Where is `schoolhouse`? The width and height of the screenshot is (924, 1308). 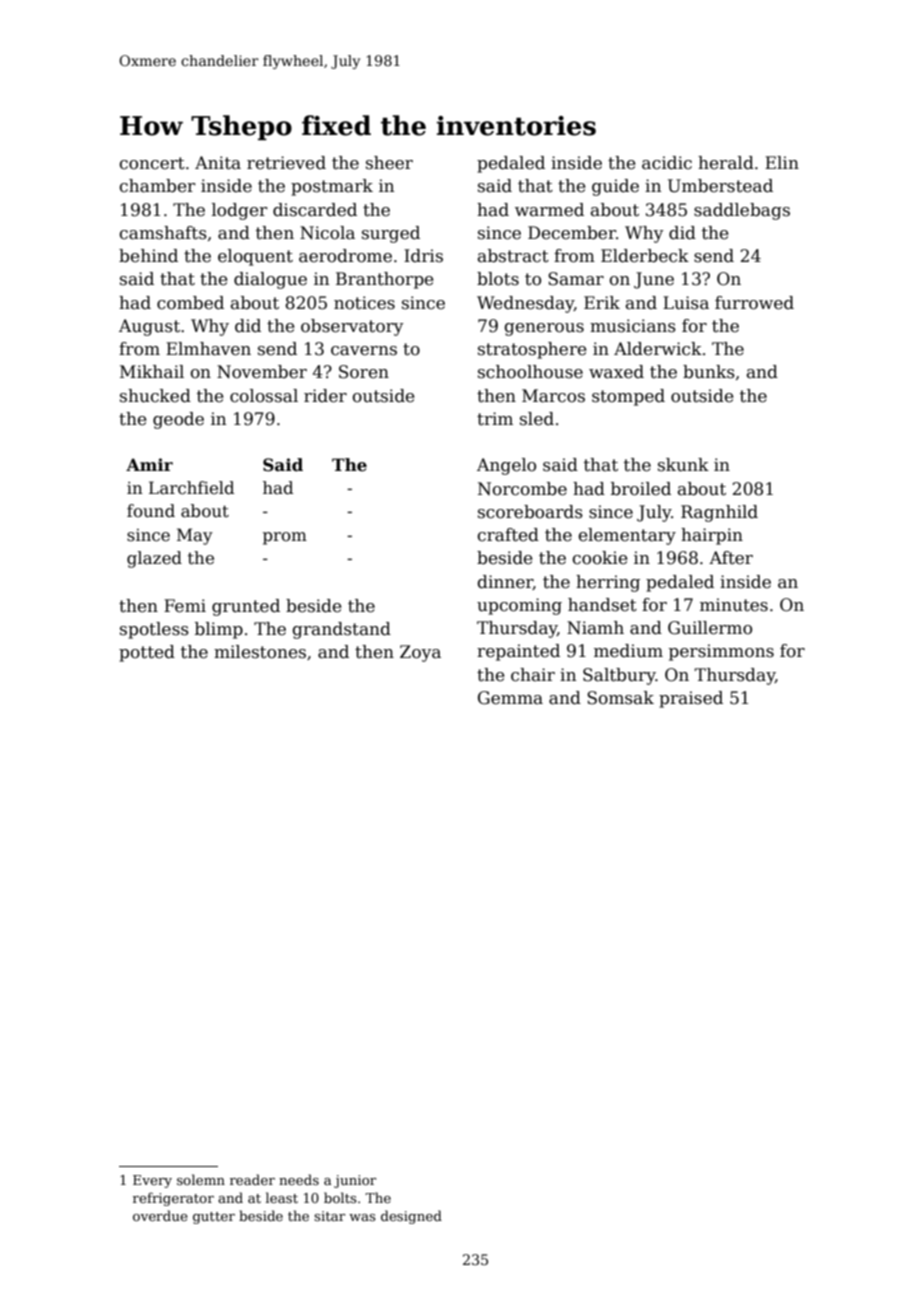
schoolhouse is located at coordinates (530, 372).
